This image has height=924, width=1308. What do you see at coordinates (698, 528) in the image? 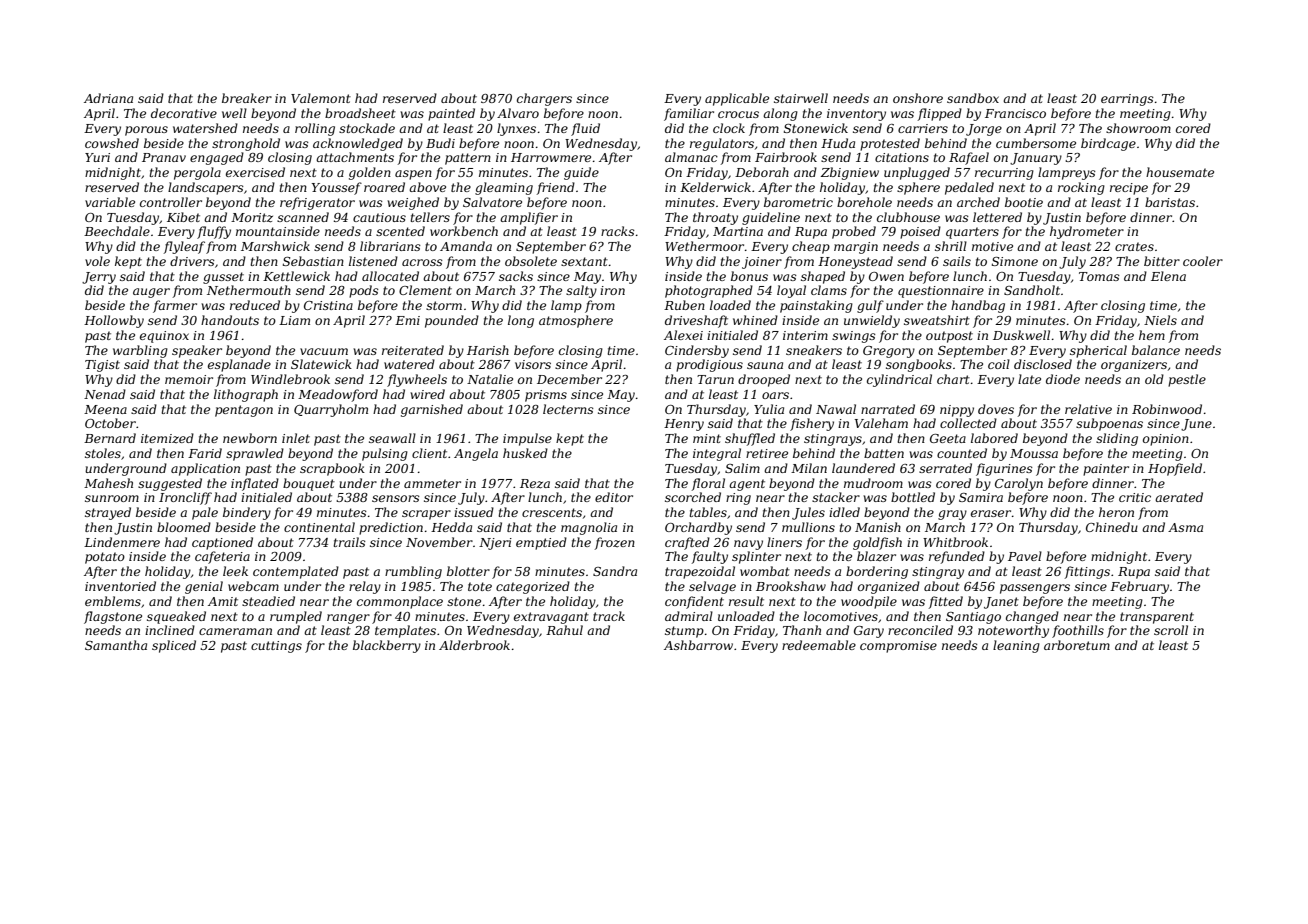
I see `Orchardby` at bounding box center [698, 528].
